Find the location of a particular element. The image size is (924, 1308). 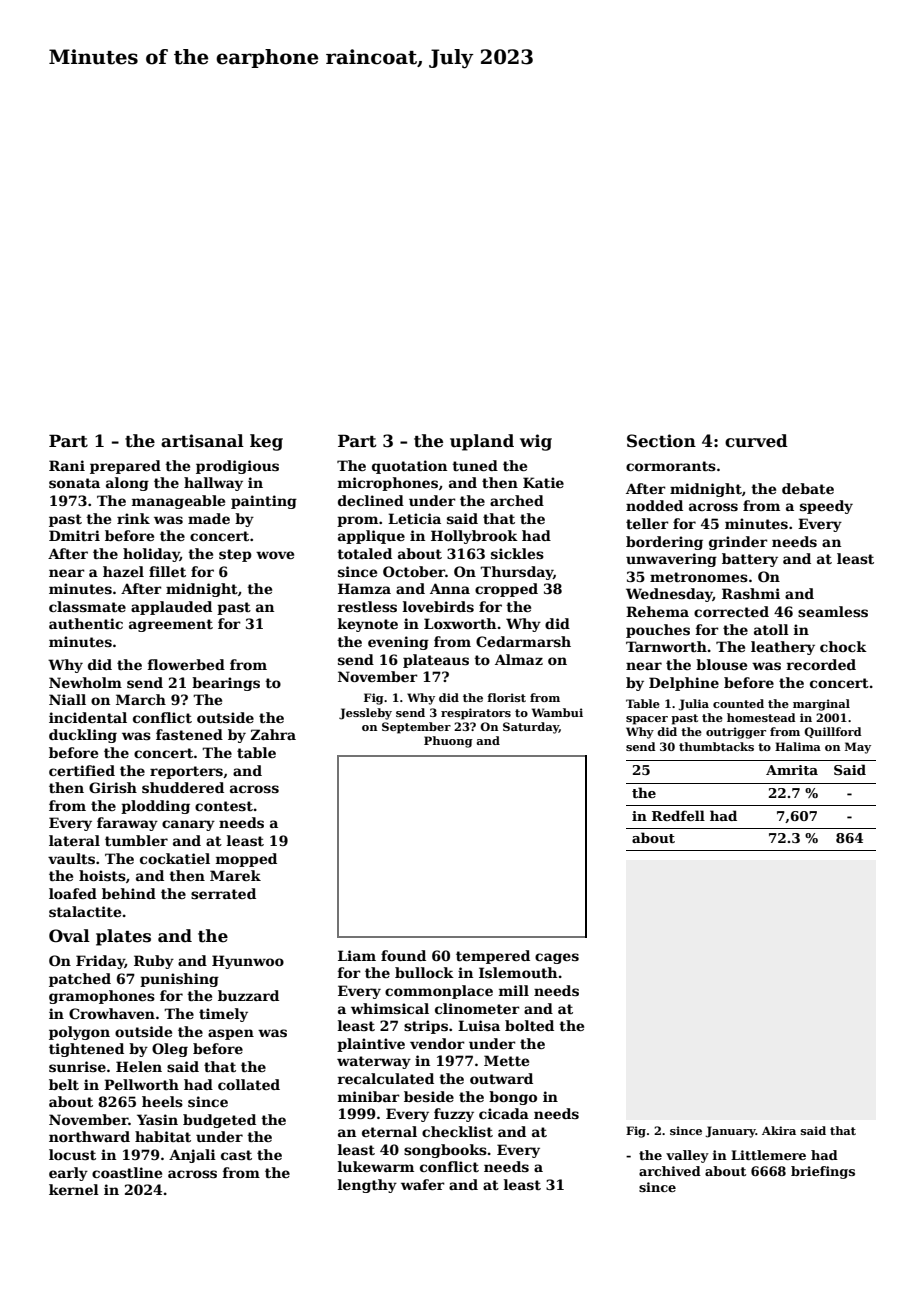

blouse is located at coordinates (721, 664).
